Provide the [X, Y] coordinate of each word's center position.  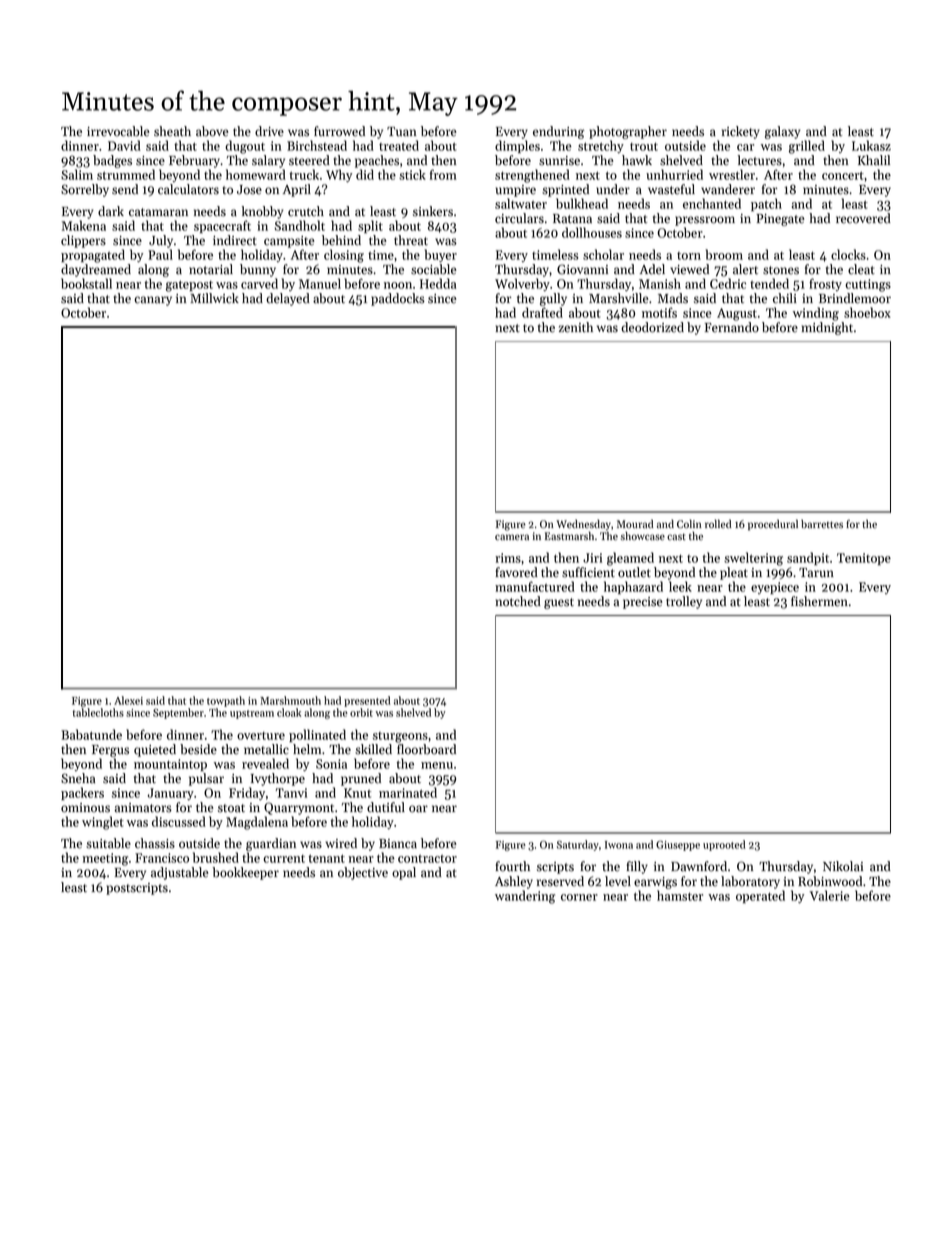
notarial [211, 269]
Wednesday [583, 525]
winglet [103, 823]
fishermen [819, 601]
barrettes [822, 524]
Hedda [438, 283]
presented [367, 701]
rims [508, 558]
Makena [84, 225]
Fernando [732, 327]
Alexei [128, 700]
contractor [427, 859]
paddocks [398, 299]
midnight [827, 328]
